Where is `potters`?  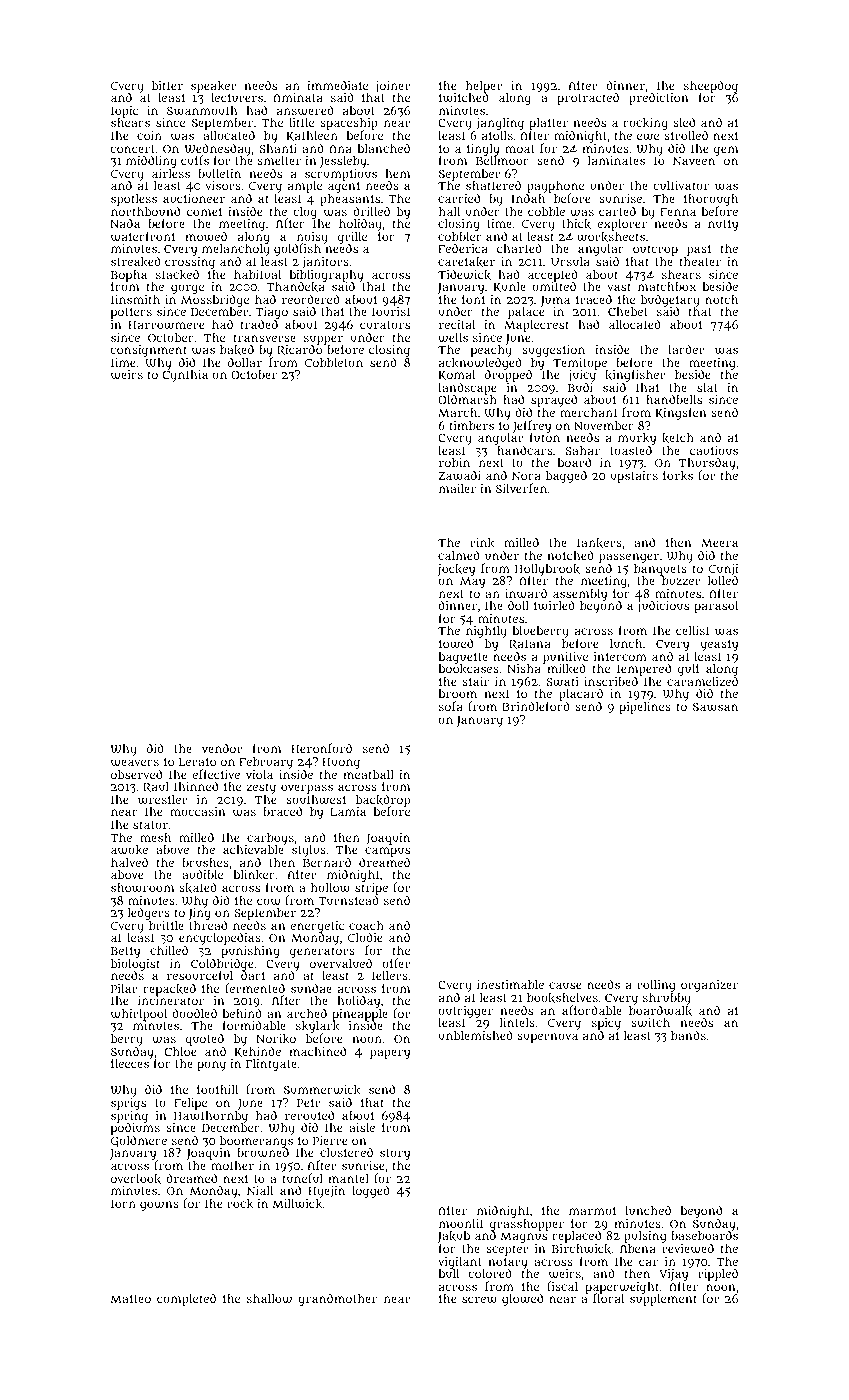
potters is located at coordinates (131, 313).
